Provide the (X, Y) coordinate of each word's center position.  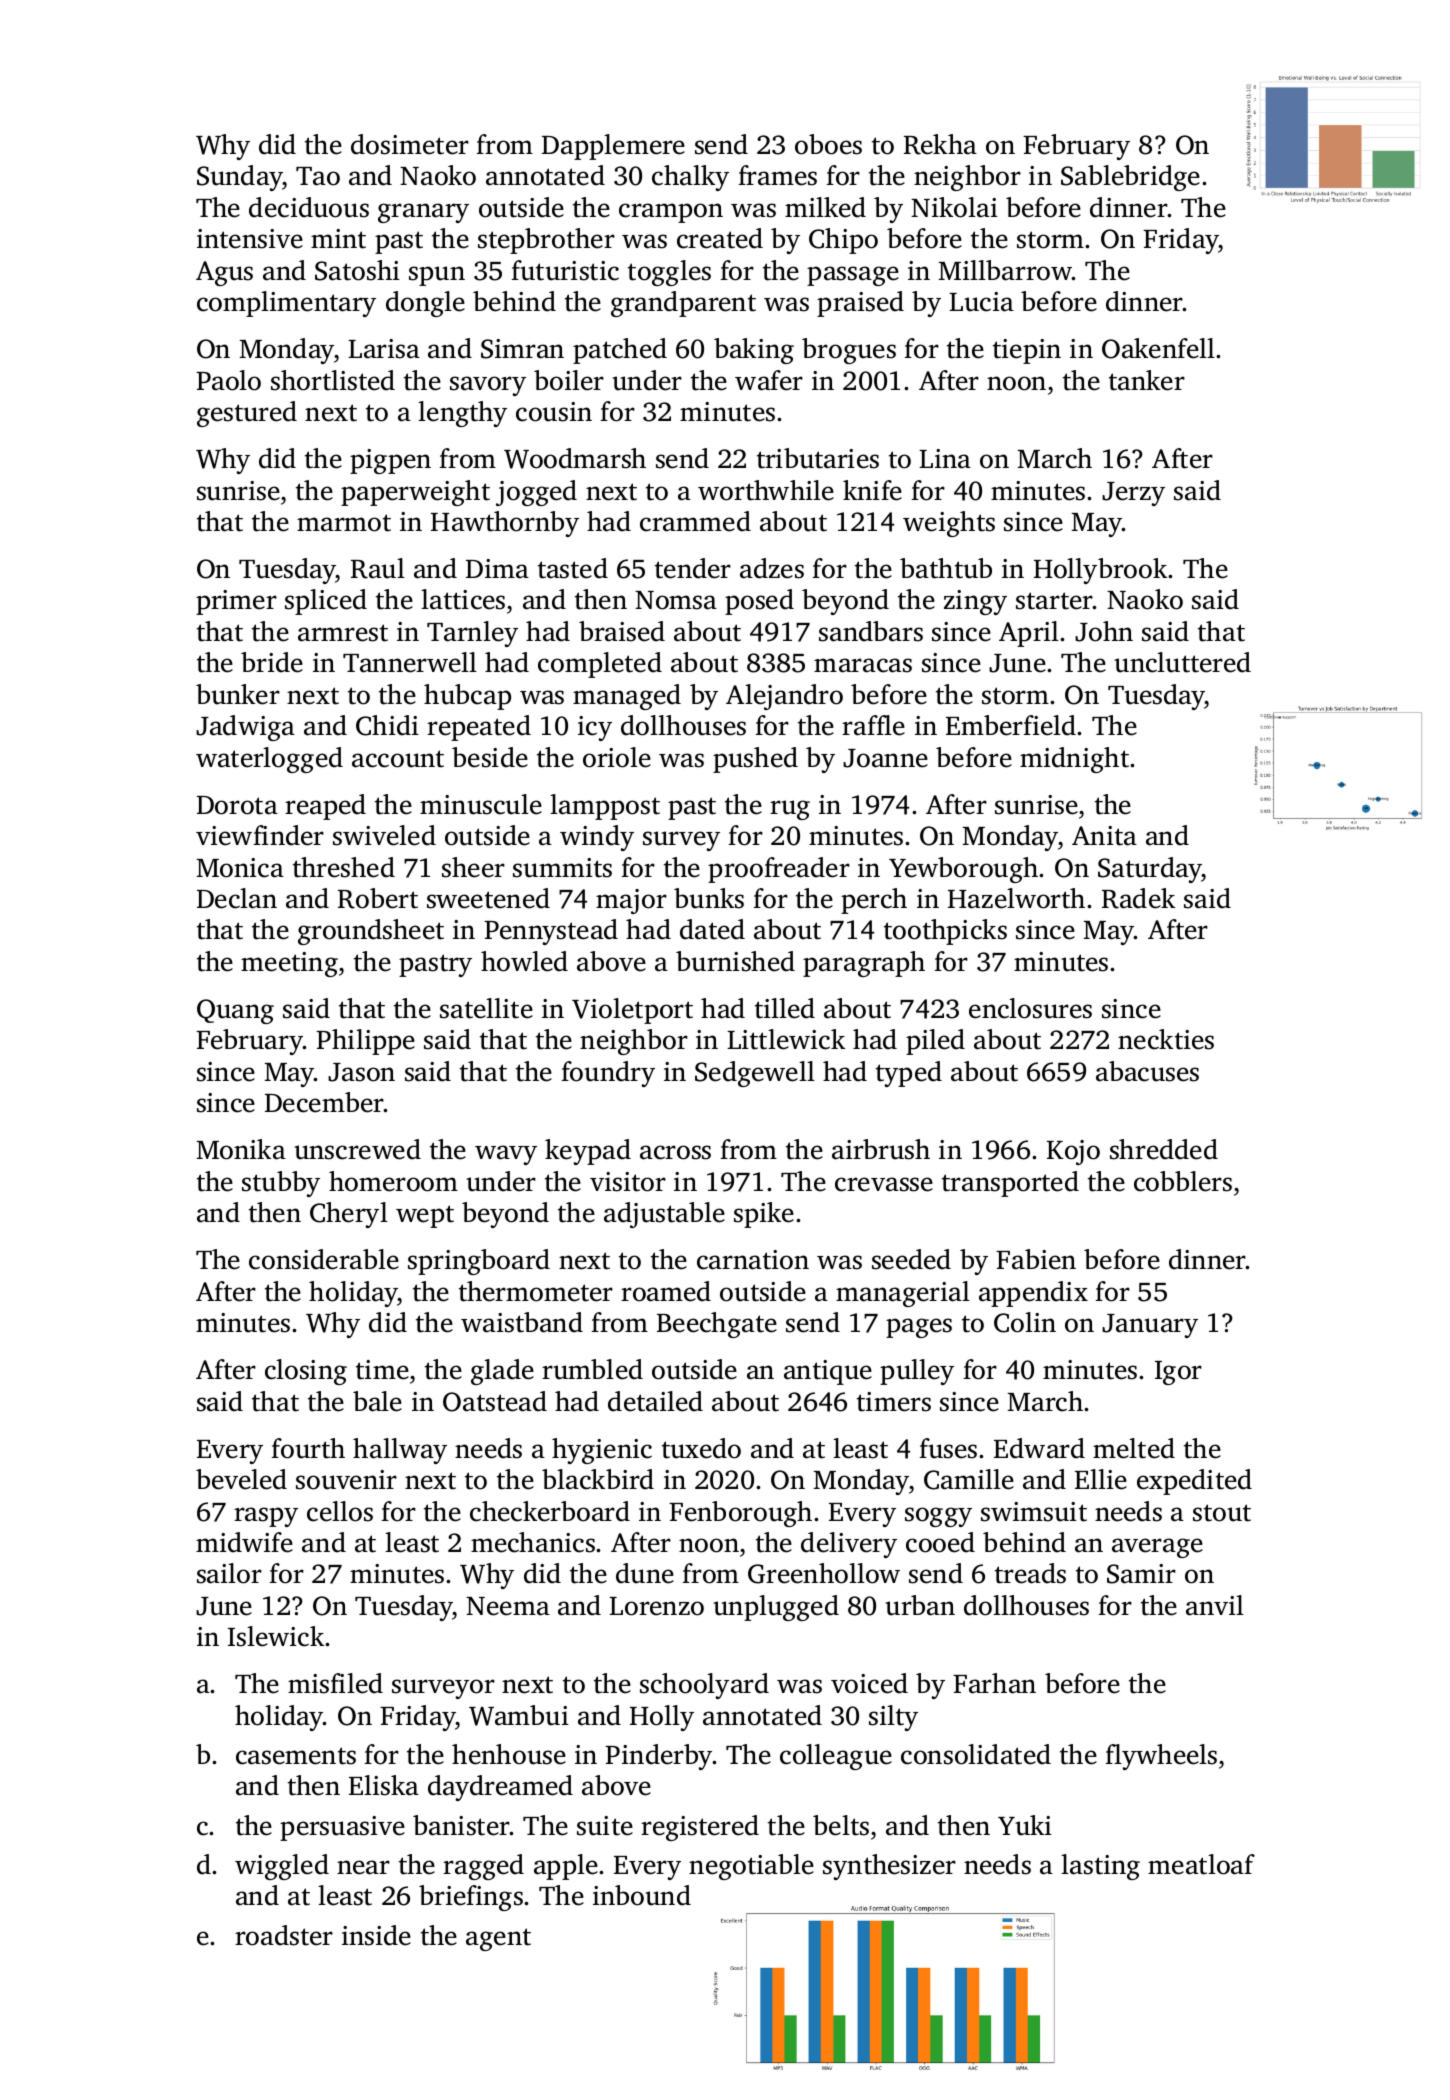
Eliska (384, 1785)
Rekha (940, 144)
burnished (735, 961)
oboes (828, 144)
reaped (325, 807)
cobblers (1183, 1181)
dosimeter (410, 144)
